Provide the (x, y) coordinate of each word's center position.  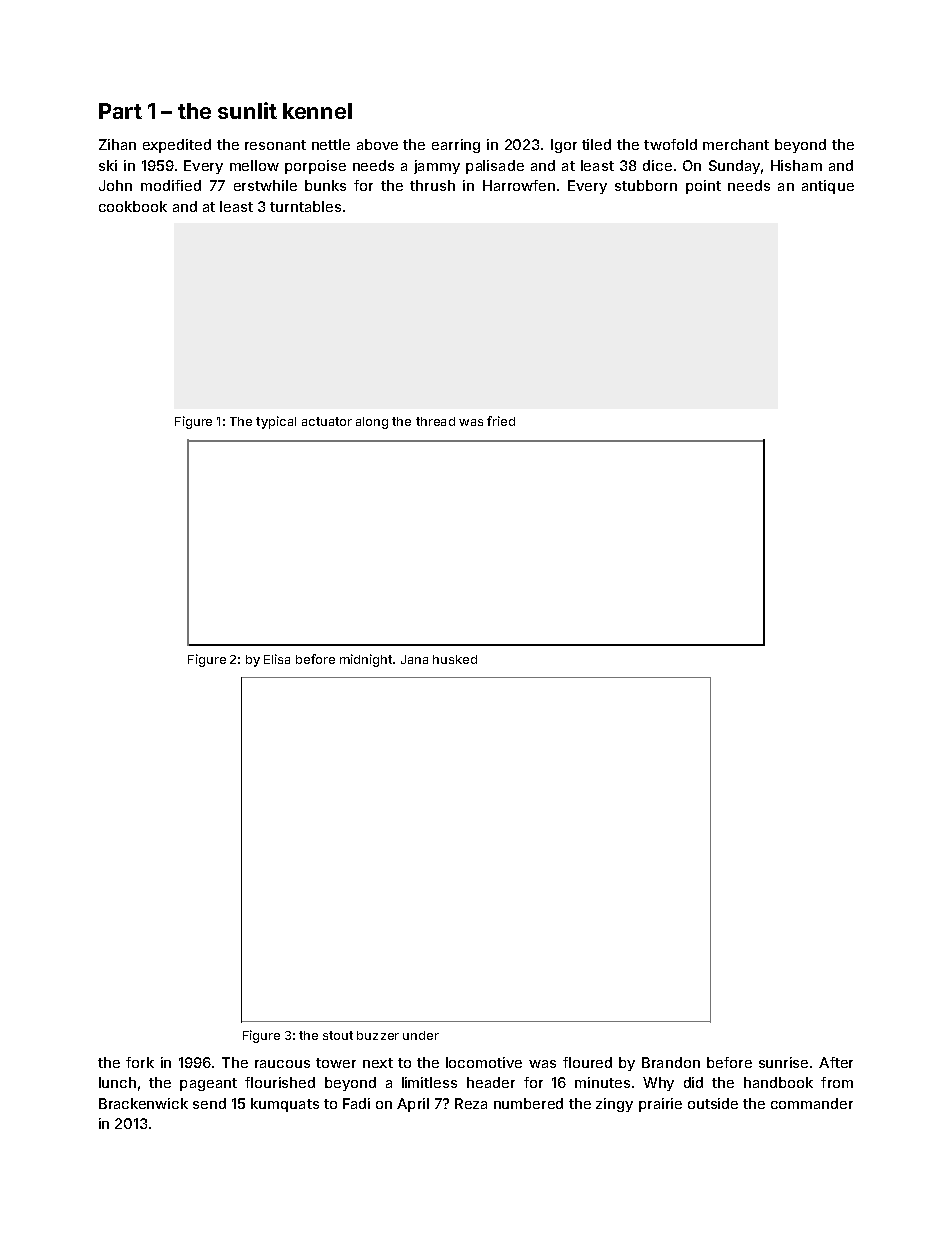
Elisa (277, 659)
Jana (414, 659)
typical (276, 422)
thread (435, 421)
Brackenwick (143, 1103)
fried (501, 421)
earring (456, 146)
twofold (670, 144)
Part (120, 111)
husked (455, 659)
